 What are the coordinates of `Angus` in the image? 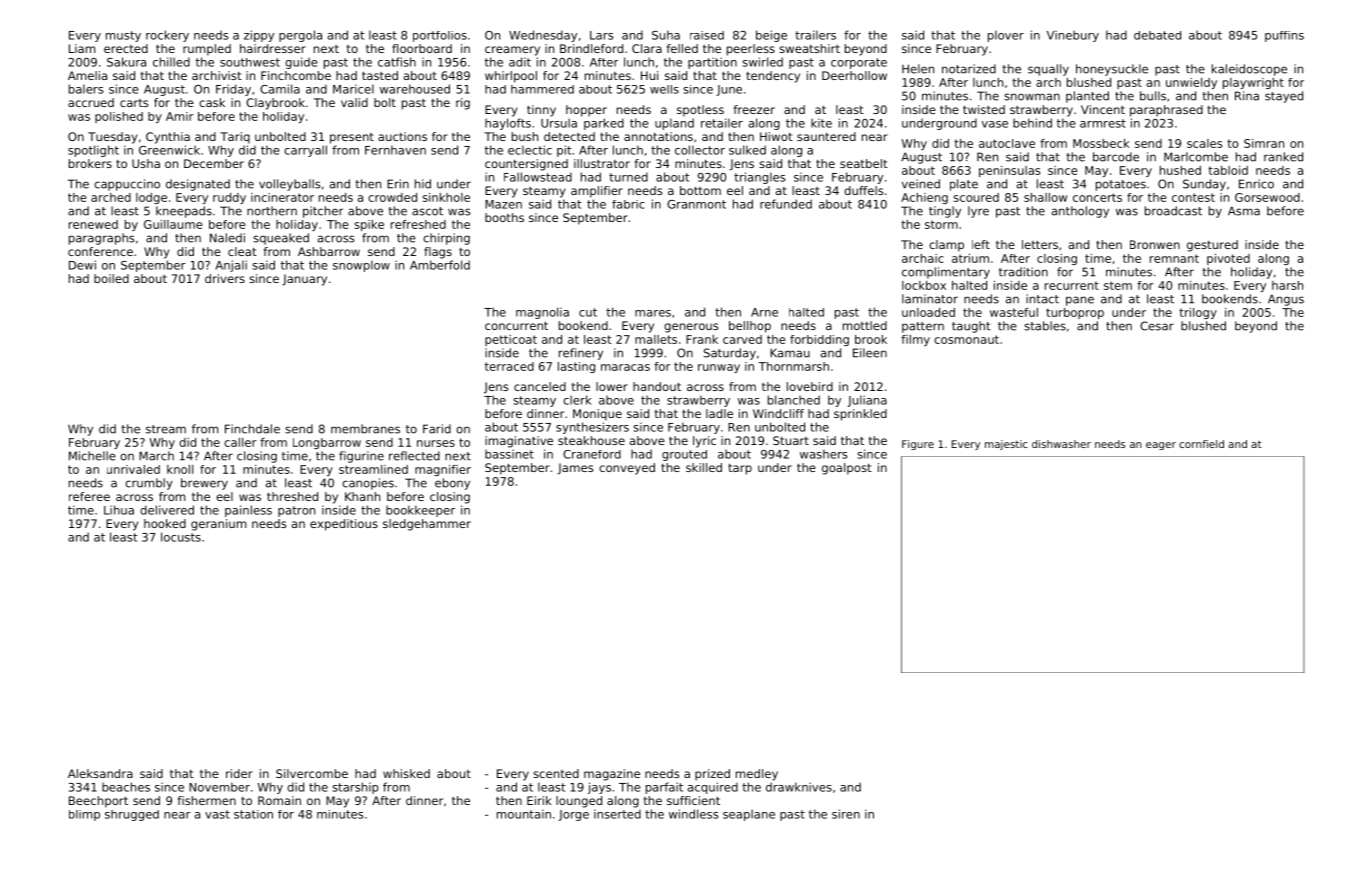 It's located at (1286, 300).
